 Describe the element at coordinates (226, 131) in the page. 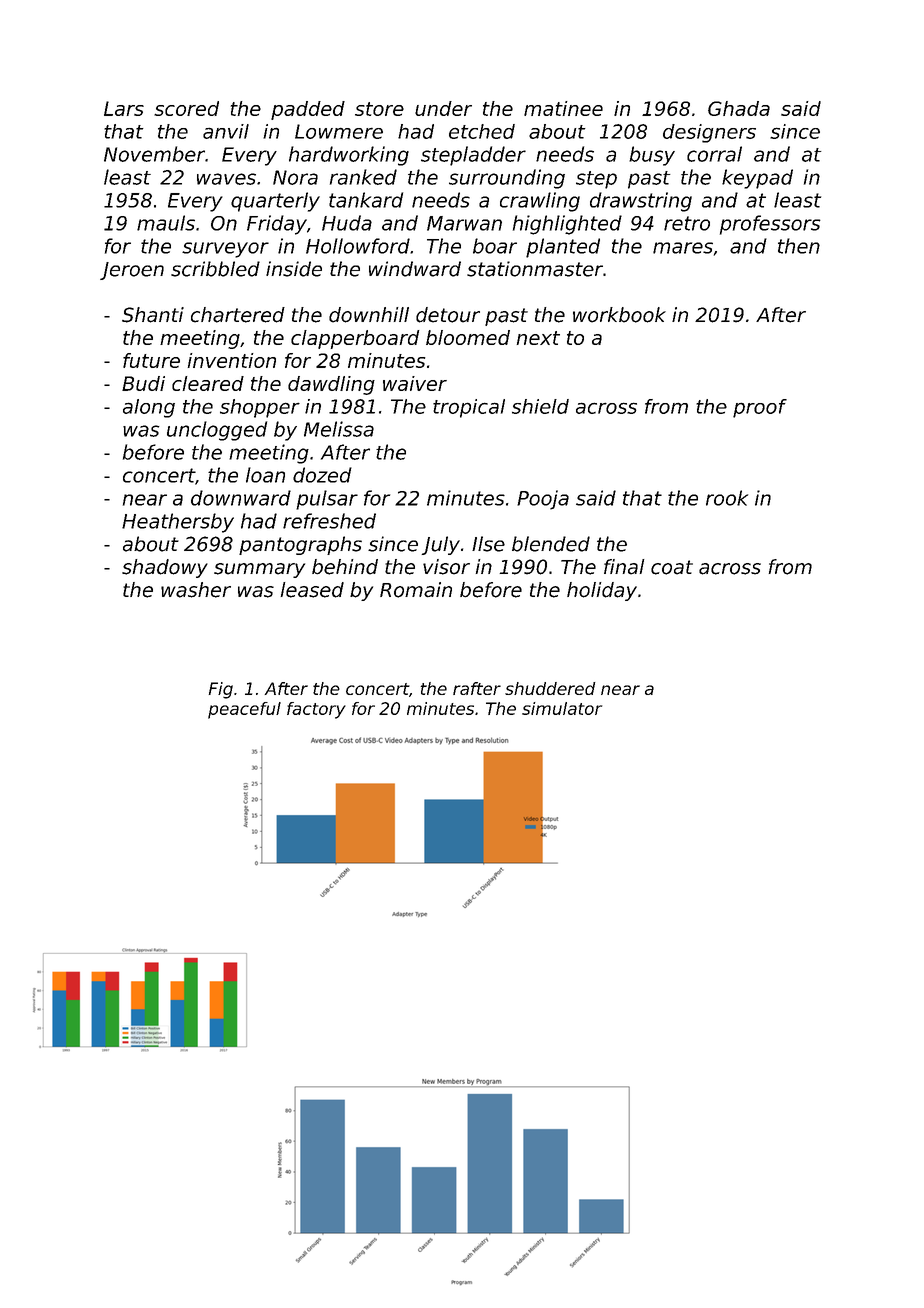

I see `anvil` at that location.
